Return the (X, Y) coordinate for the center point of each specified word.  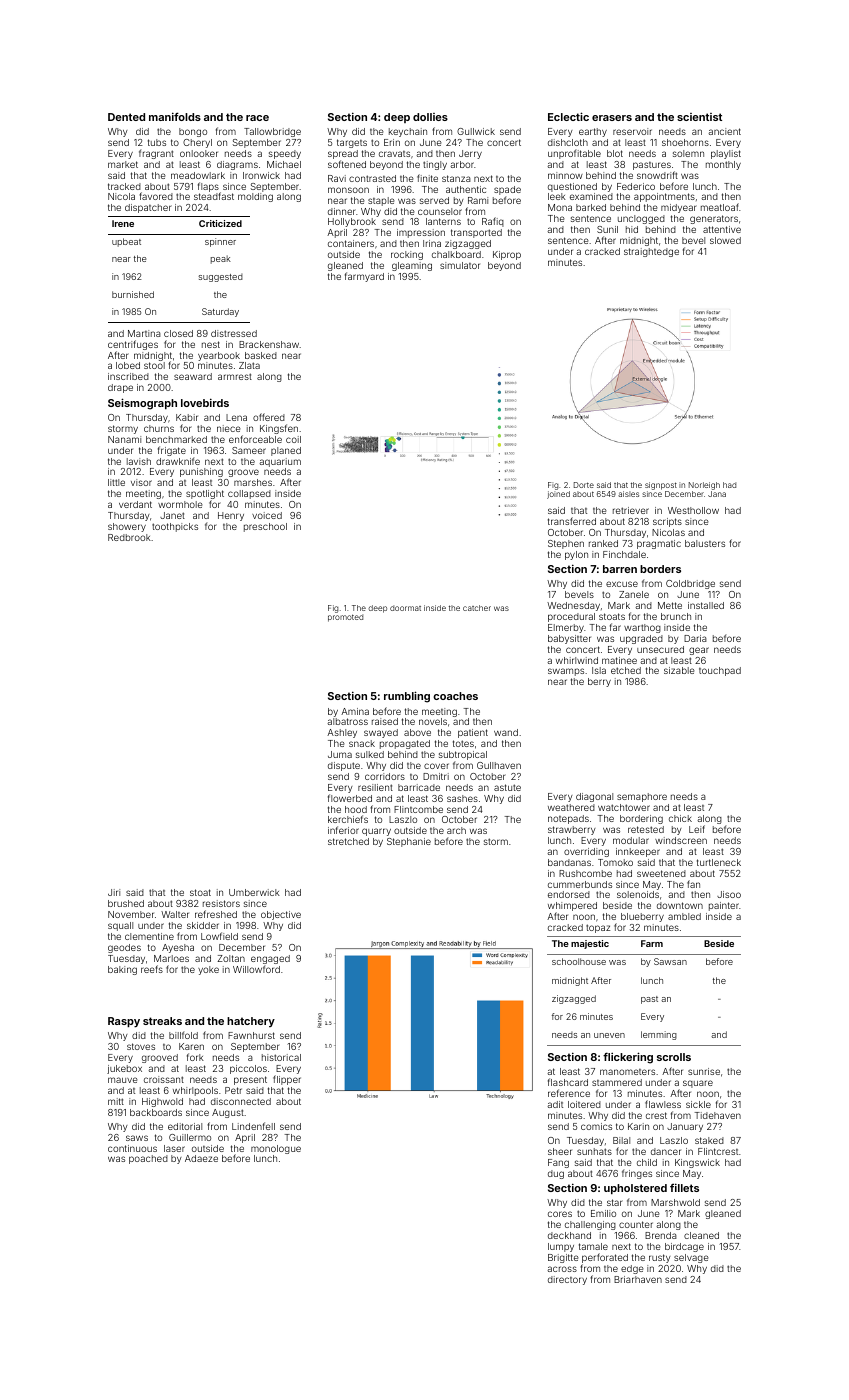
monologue (276, 1149)
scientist (699, 117)
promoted (345, 618)
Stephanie (409, 842)
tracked (124, 186)
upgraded (641, 639)
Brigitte (563, 1258)
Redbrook (129, 537)
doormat (405, 608)
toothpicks (175, 527)
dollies (430, 117)
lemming (659, 1035)
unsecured (660, 649)
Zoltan (231, 958)
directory (567, 1280)
